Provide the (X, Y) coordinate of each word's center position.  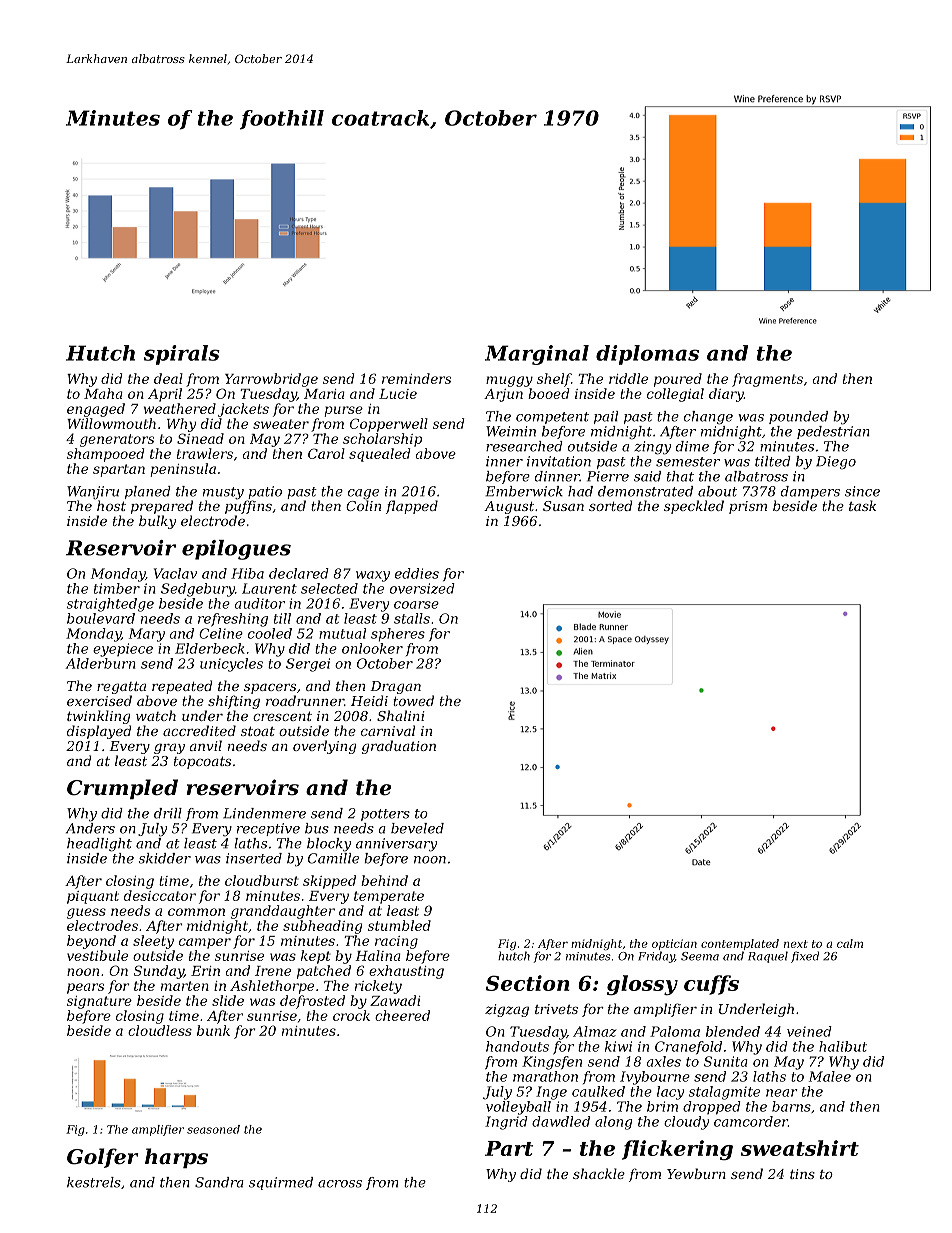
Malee (830, 1076)
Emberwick (524, 491)
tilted (773, 461)
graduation (399, 747)
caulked (598, 1091)
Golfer (102, 1158)
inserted (254, 858)
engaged (96, 410)
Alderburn (101, 663)
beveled (417, 828)
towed (413, 700)
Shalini (401, 715)
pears (85, 988)
